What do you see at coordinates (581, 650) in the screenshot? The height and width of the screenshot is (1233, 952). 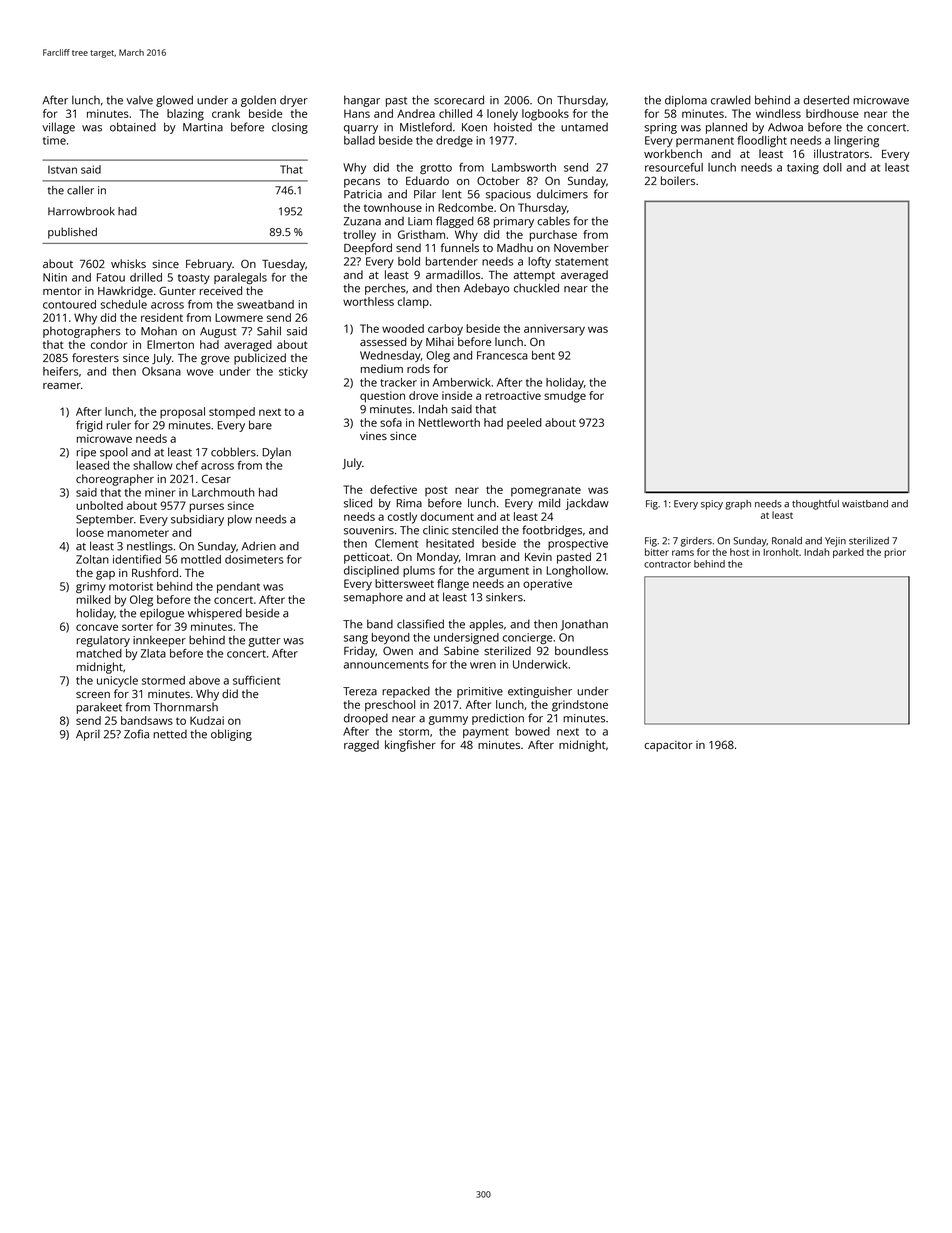 I see `boundless` at bounding box center [581, 650].
